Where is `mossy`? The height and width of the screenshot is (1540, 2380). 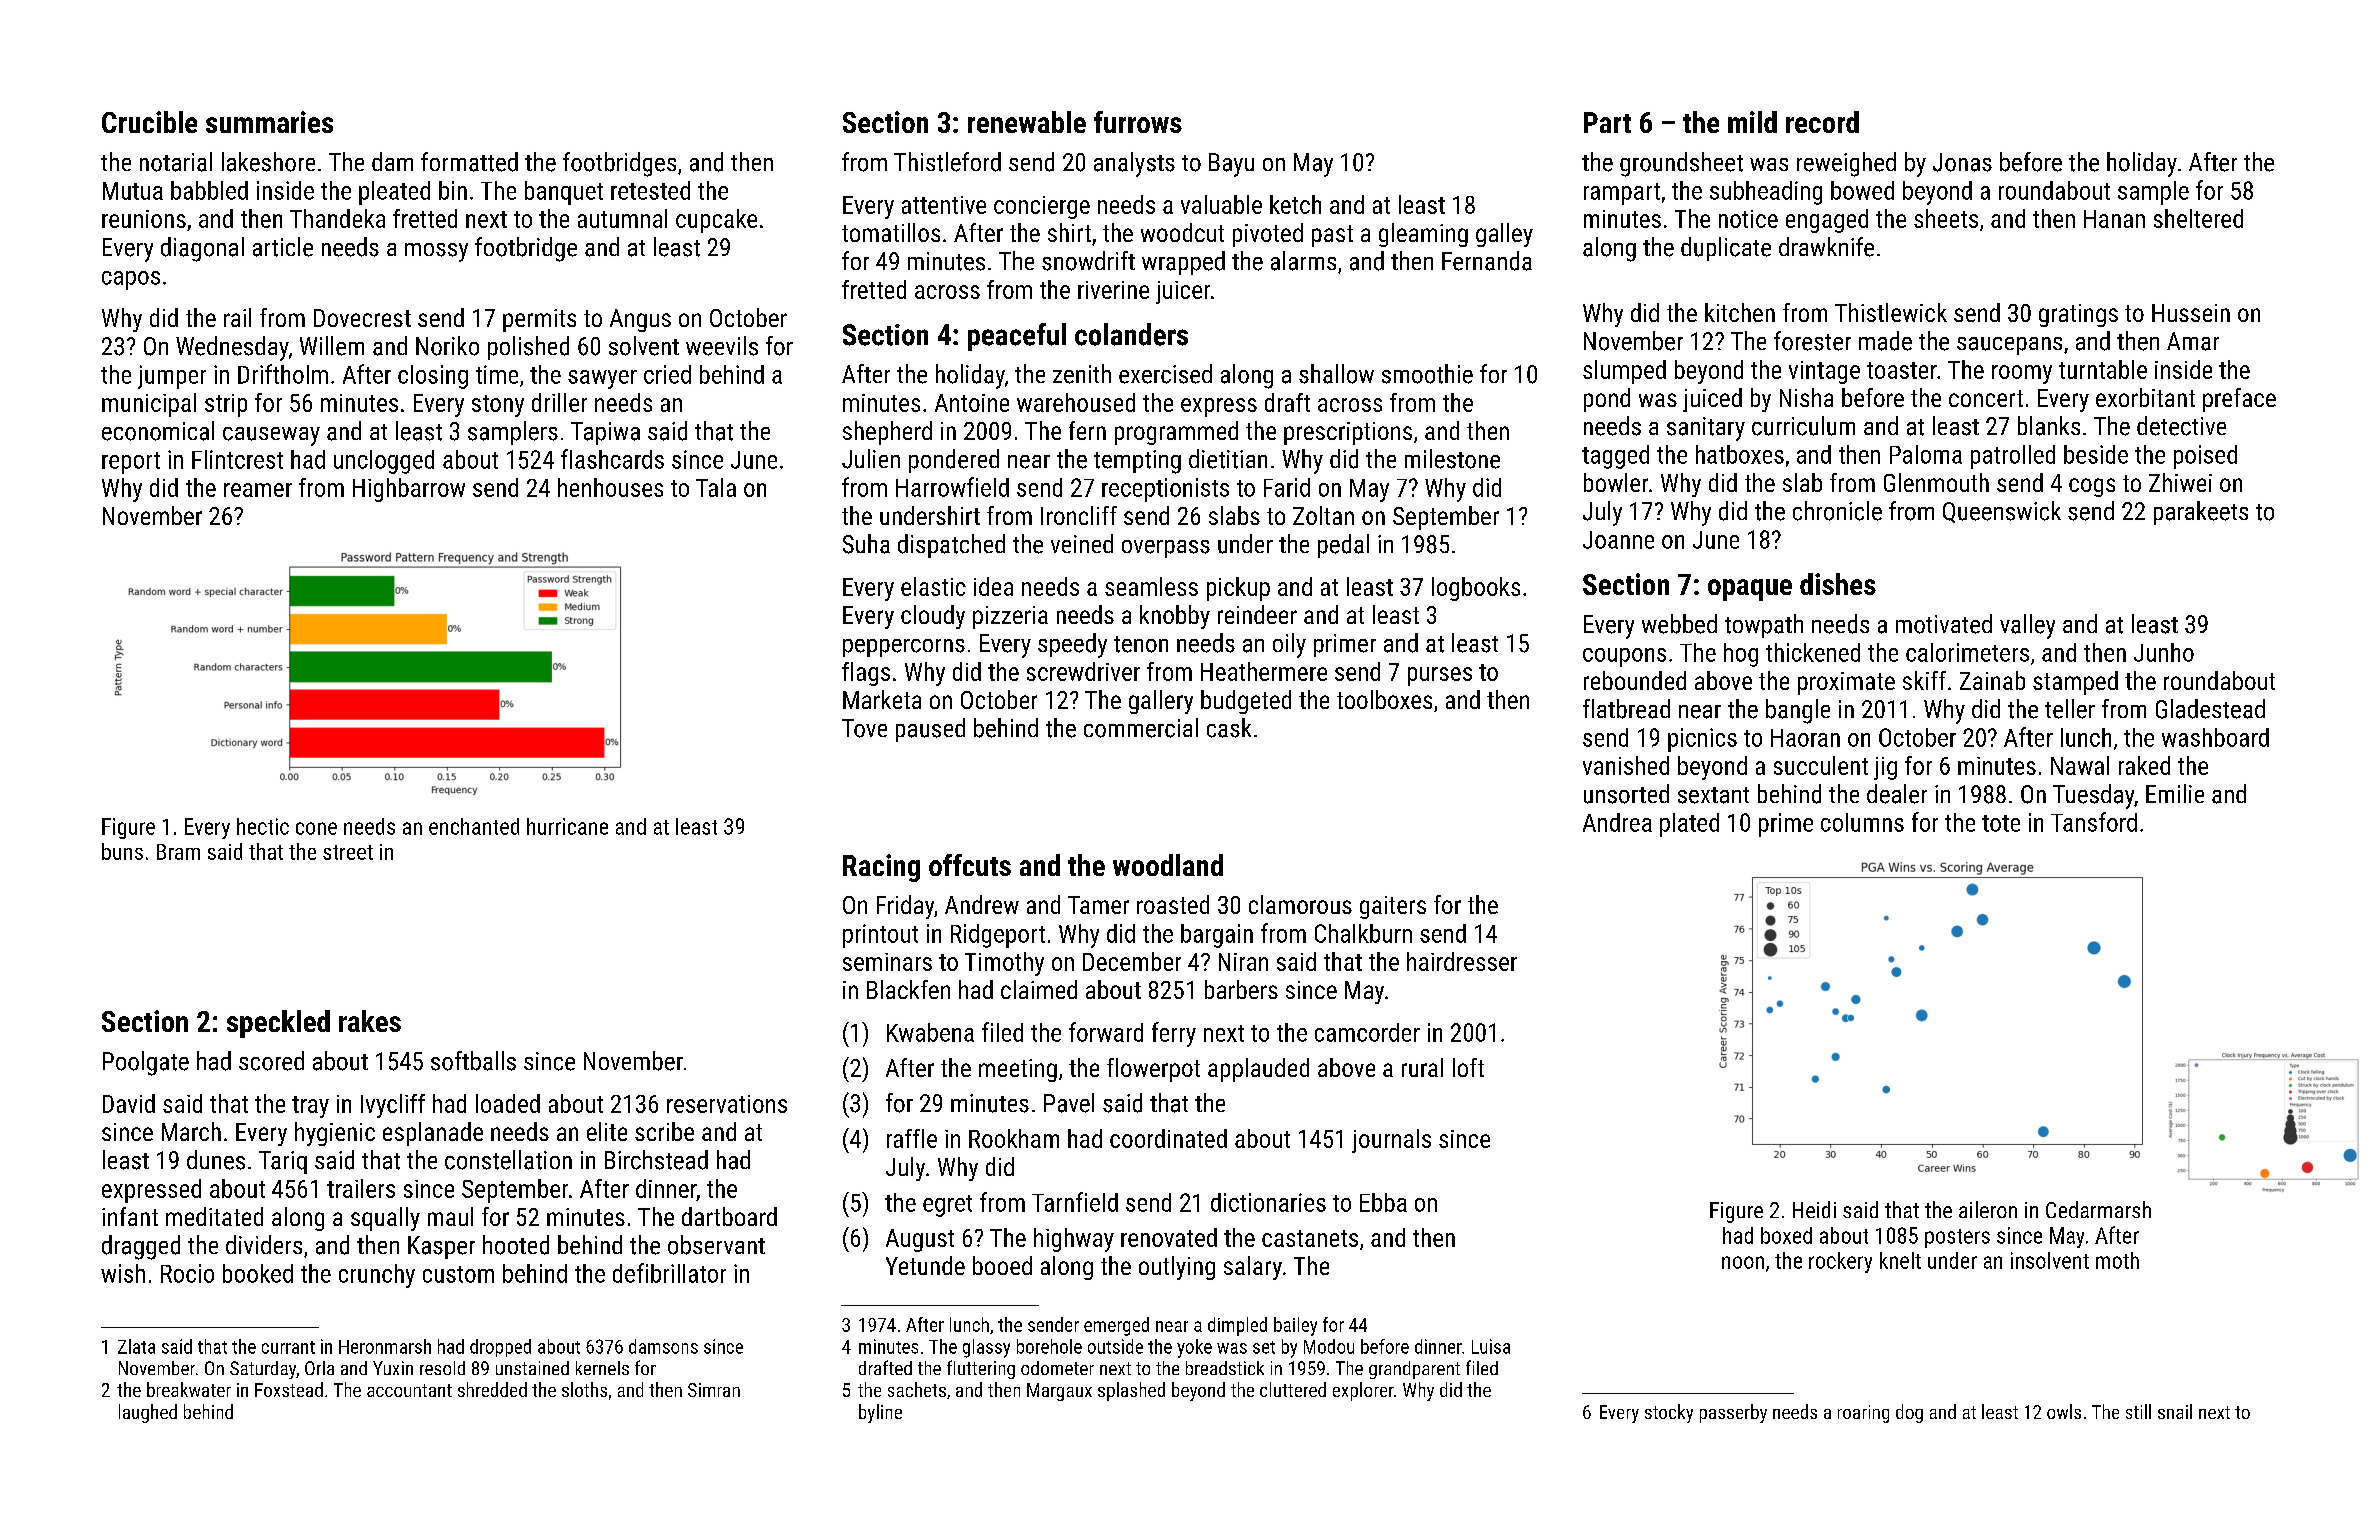 mossy is located at coordinates (436, 252).
